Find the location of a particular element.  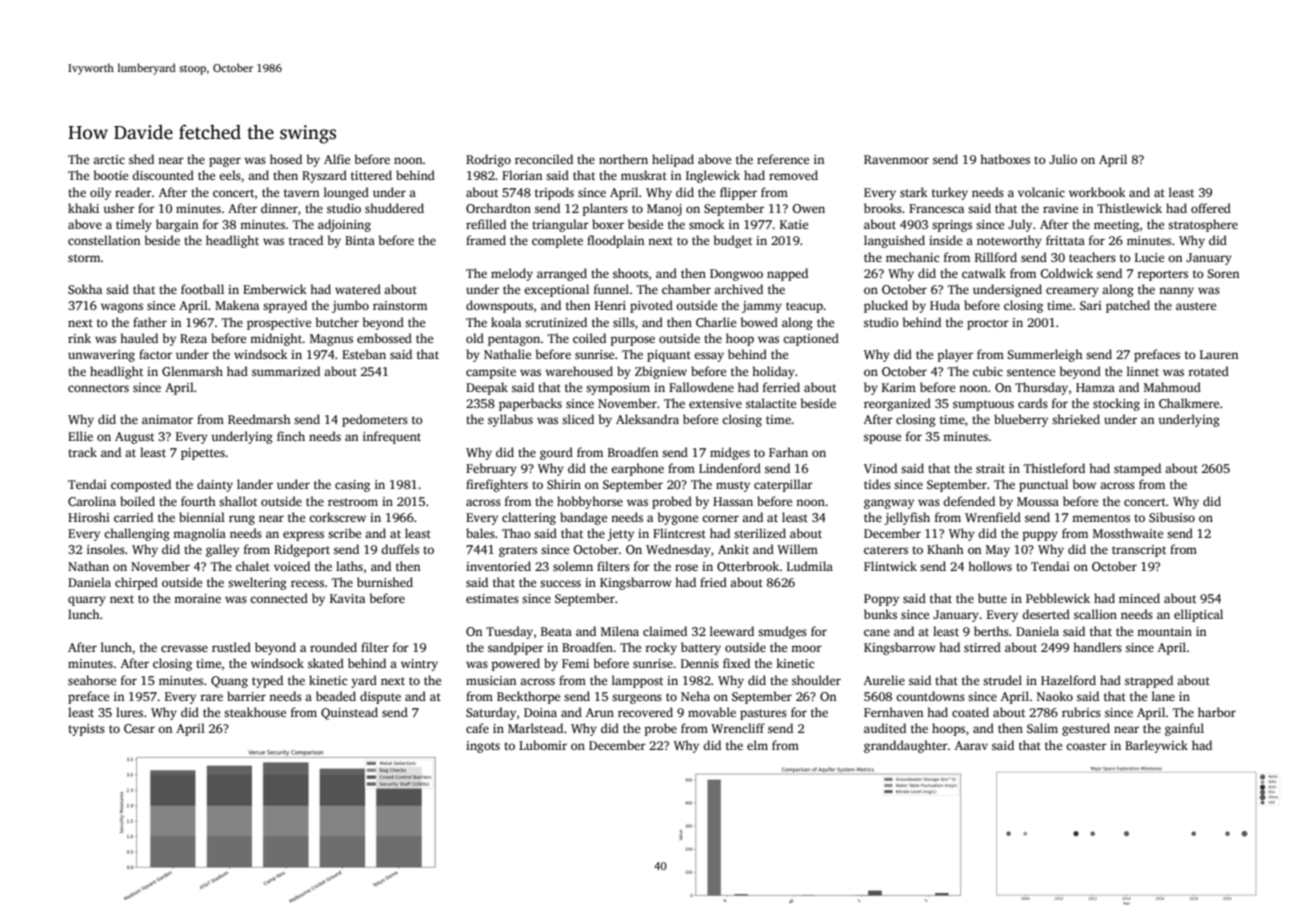

Soren is located at coordinates (1223, 273).
